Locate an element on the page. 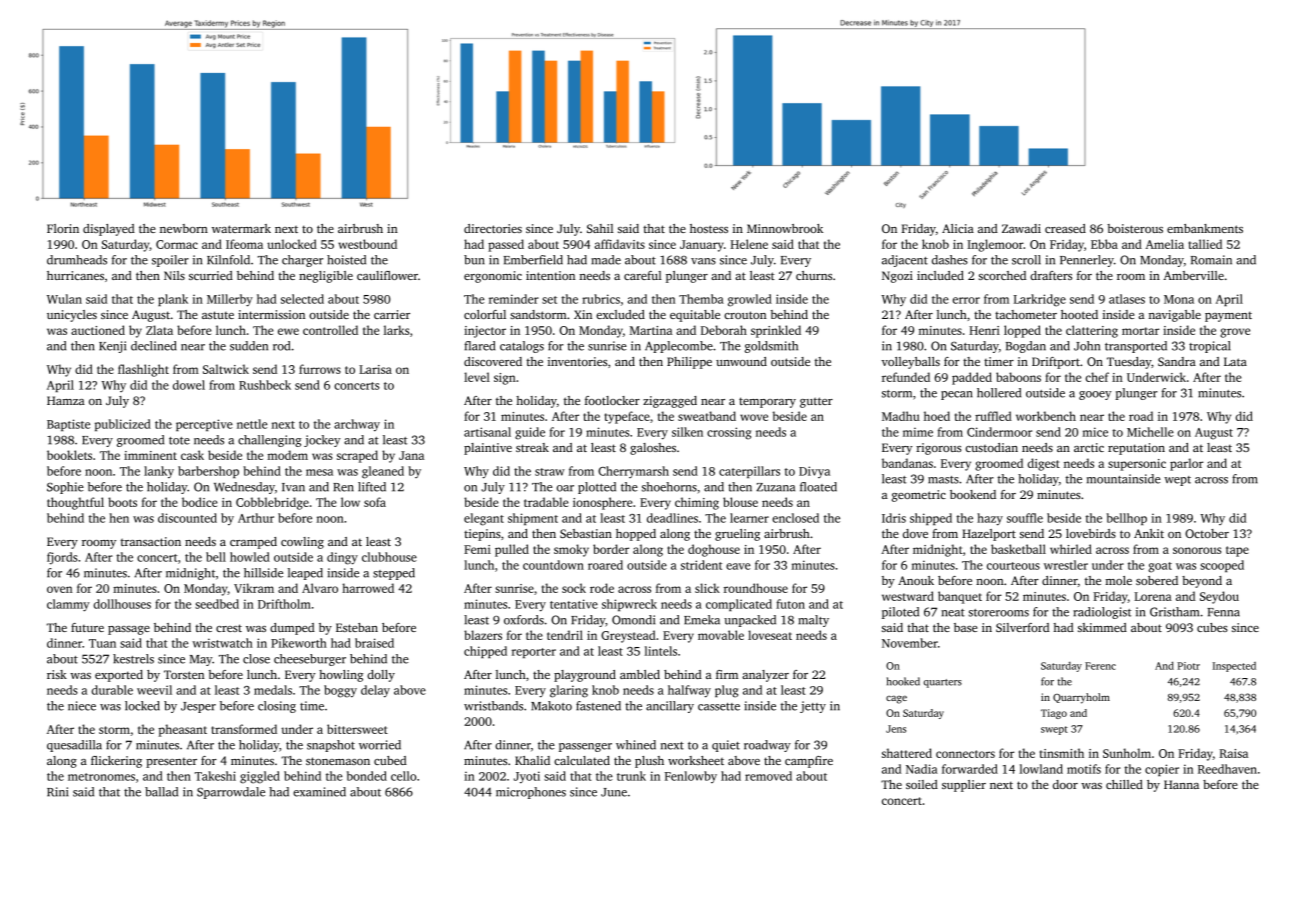  Greystead is located at coordinates (628, 636).
